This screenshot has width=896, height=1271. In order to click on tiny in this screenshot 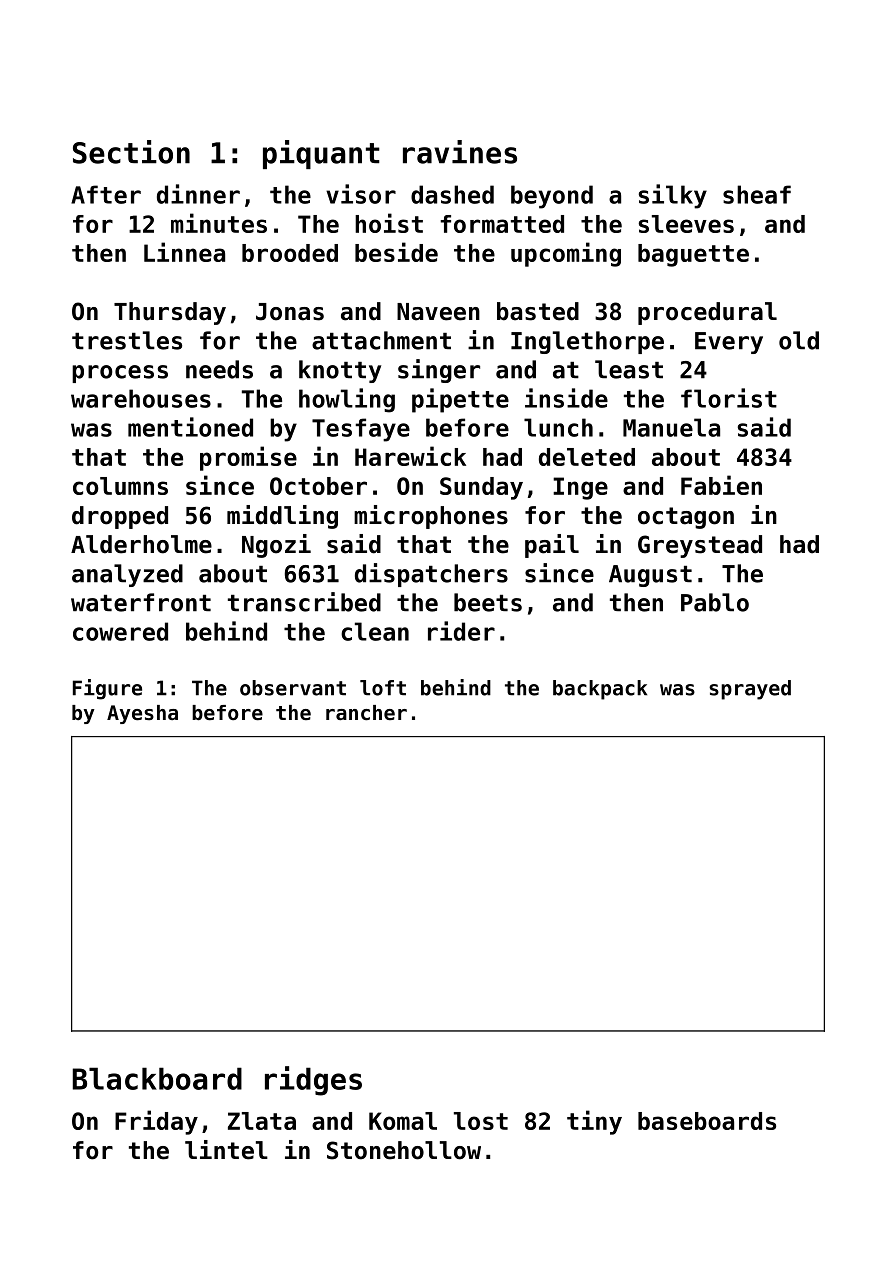, I will do `click(594, 1122)`.
